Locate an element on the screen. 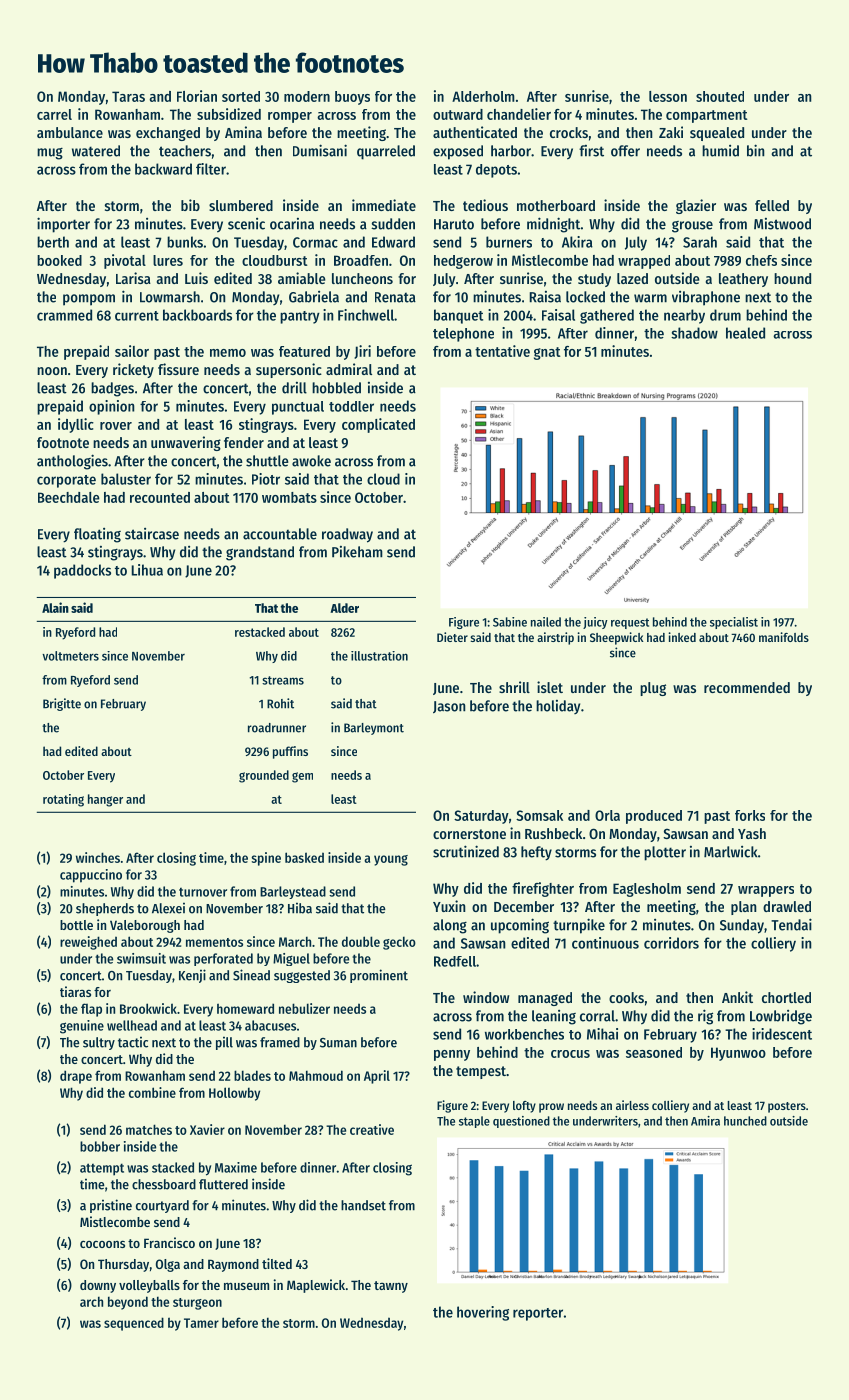 This screenshot has height=1400, width=849. bib is located at coordinates (190, 205).
